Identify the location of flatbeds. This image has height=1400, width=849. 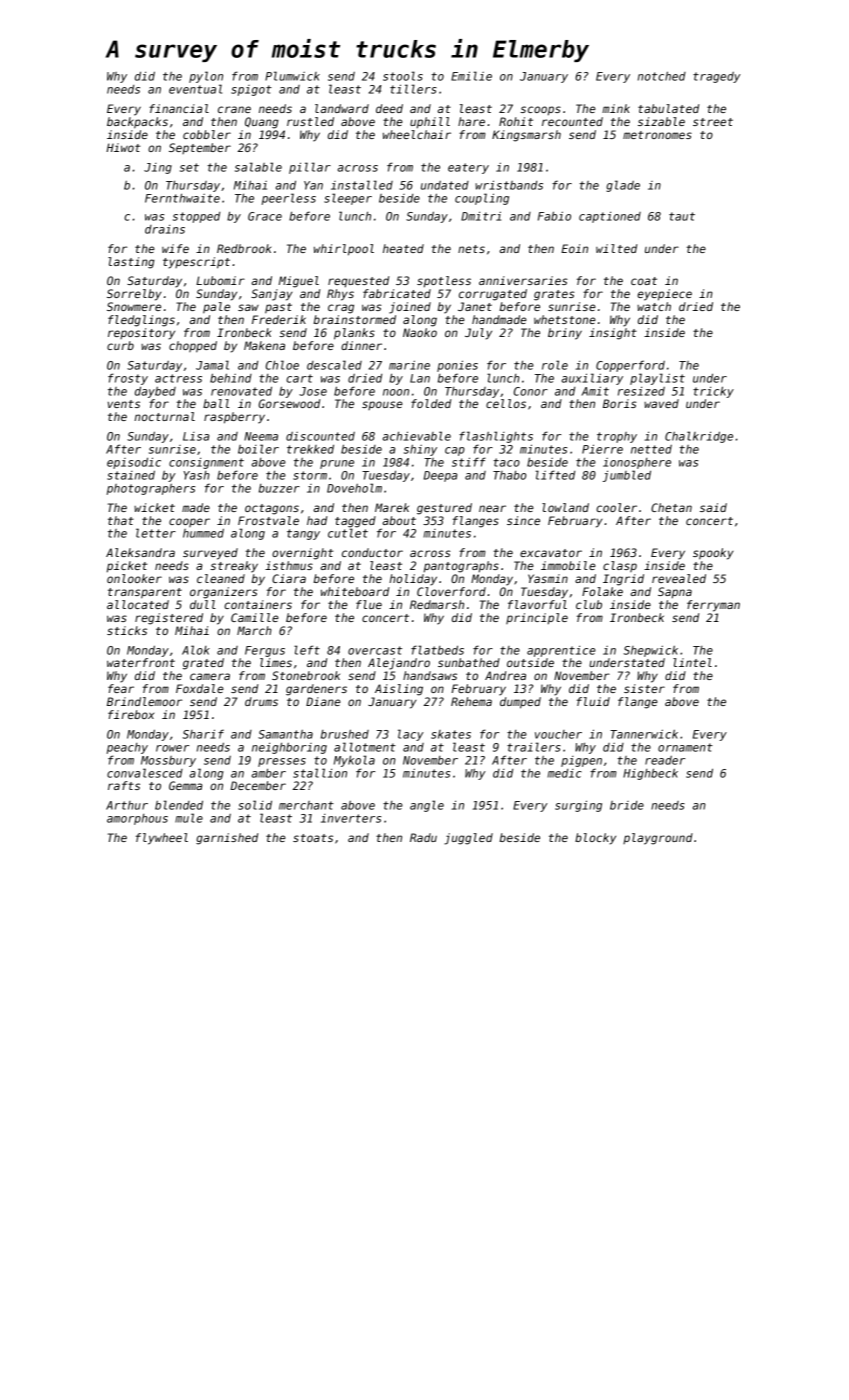
(437, 650).
